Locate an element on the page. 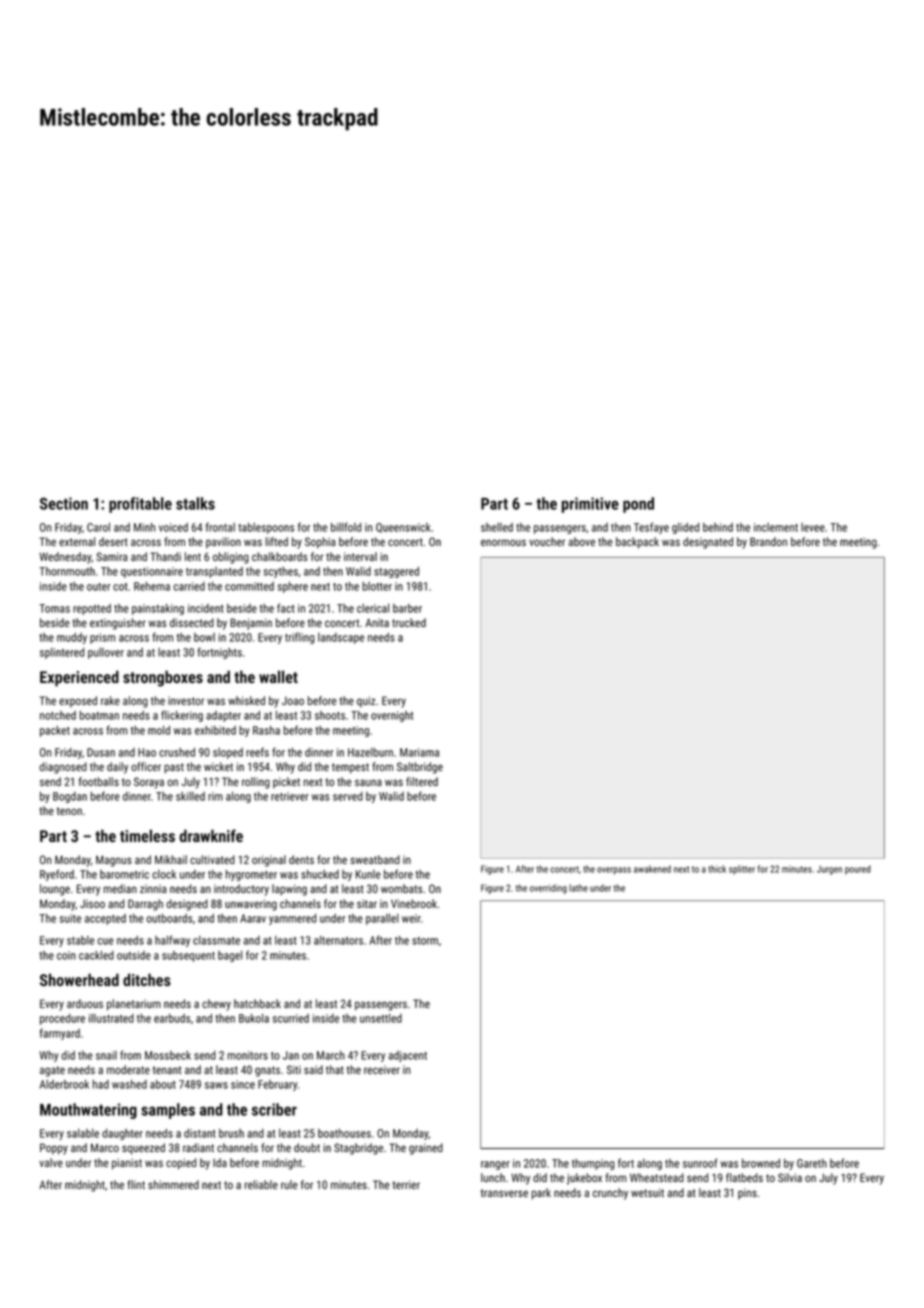 The height and width of the image is (1308, 924). Mariama is located at coordinates (419, 752).
